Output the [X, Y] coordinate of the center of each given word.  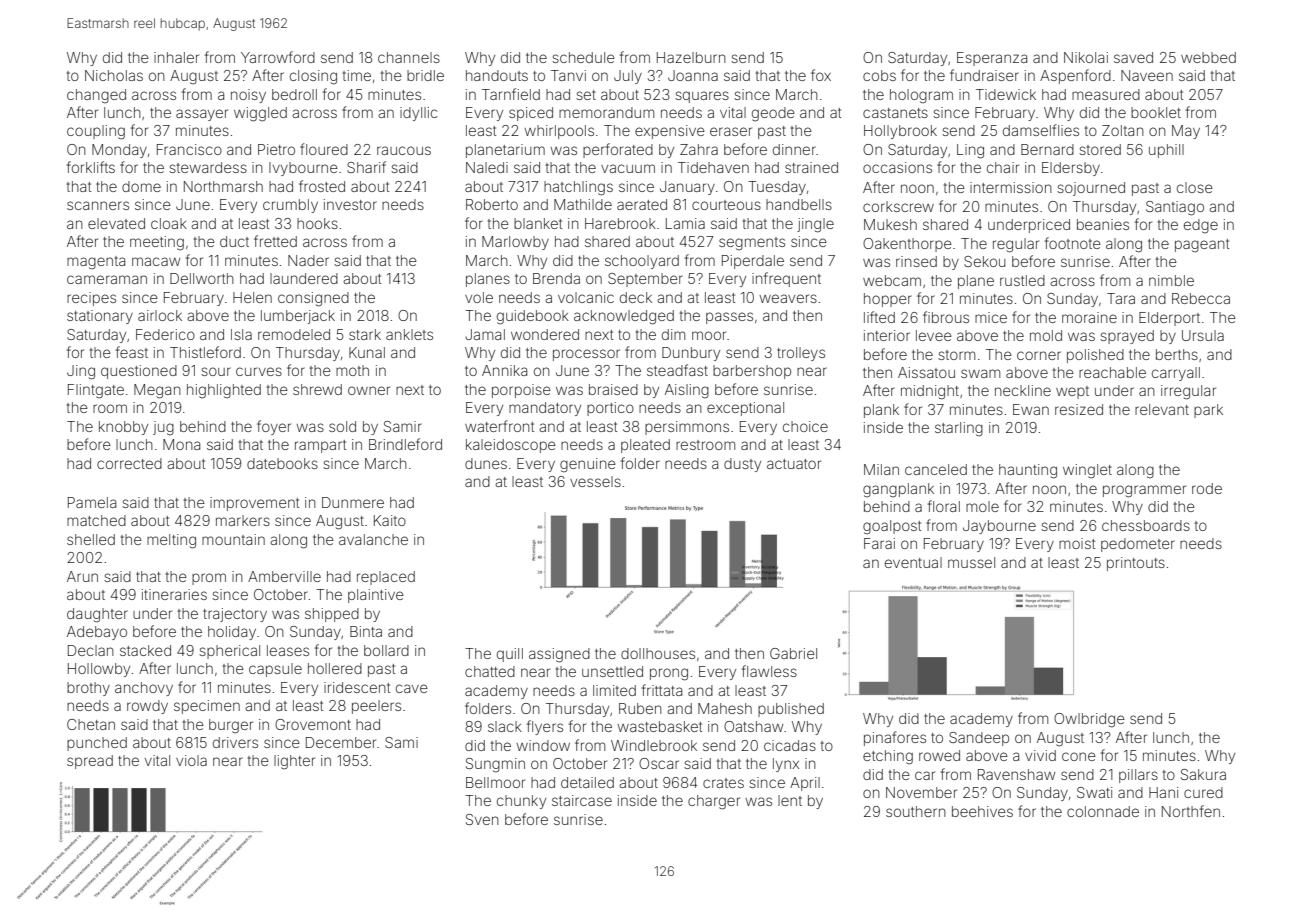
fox [821, 75]
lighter [294, 762]
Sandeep [979, 739]
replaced [386, 578]
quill [510, 655]
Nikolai [1086, 57]
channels [409, 57]
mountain [233, 539]
